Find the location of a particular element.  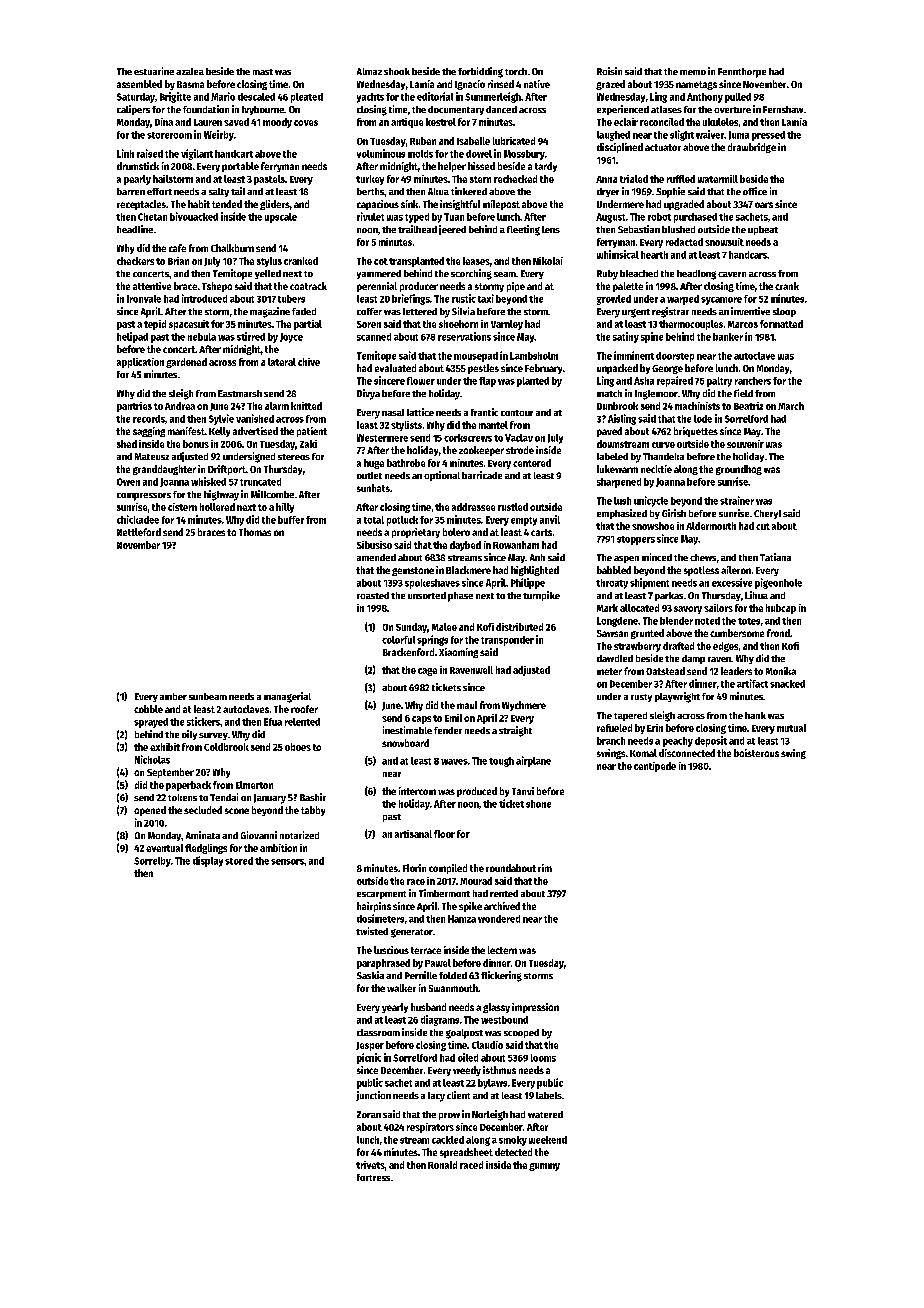

boisterous is located at coordinates (756, 753).
